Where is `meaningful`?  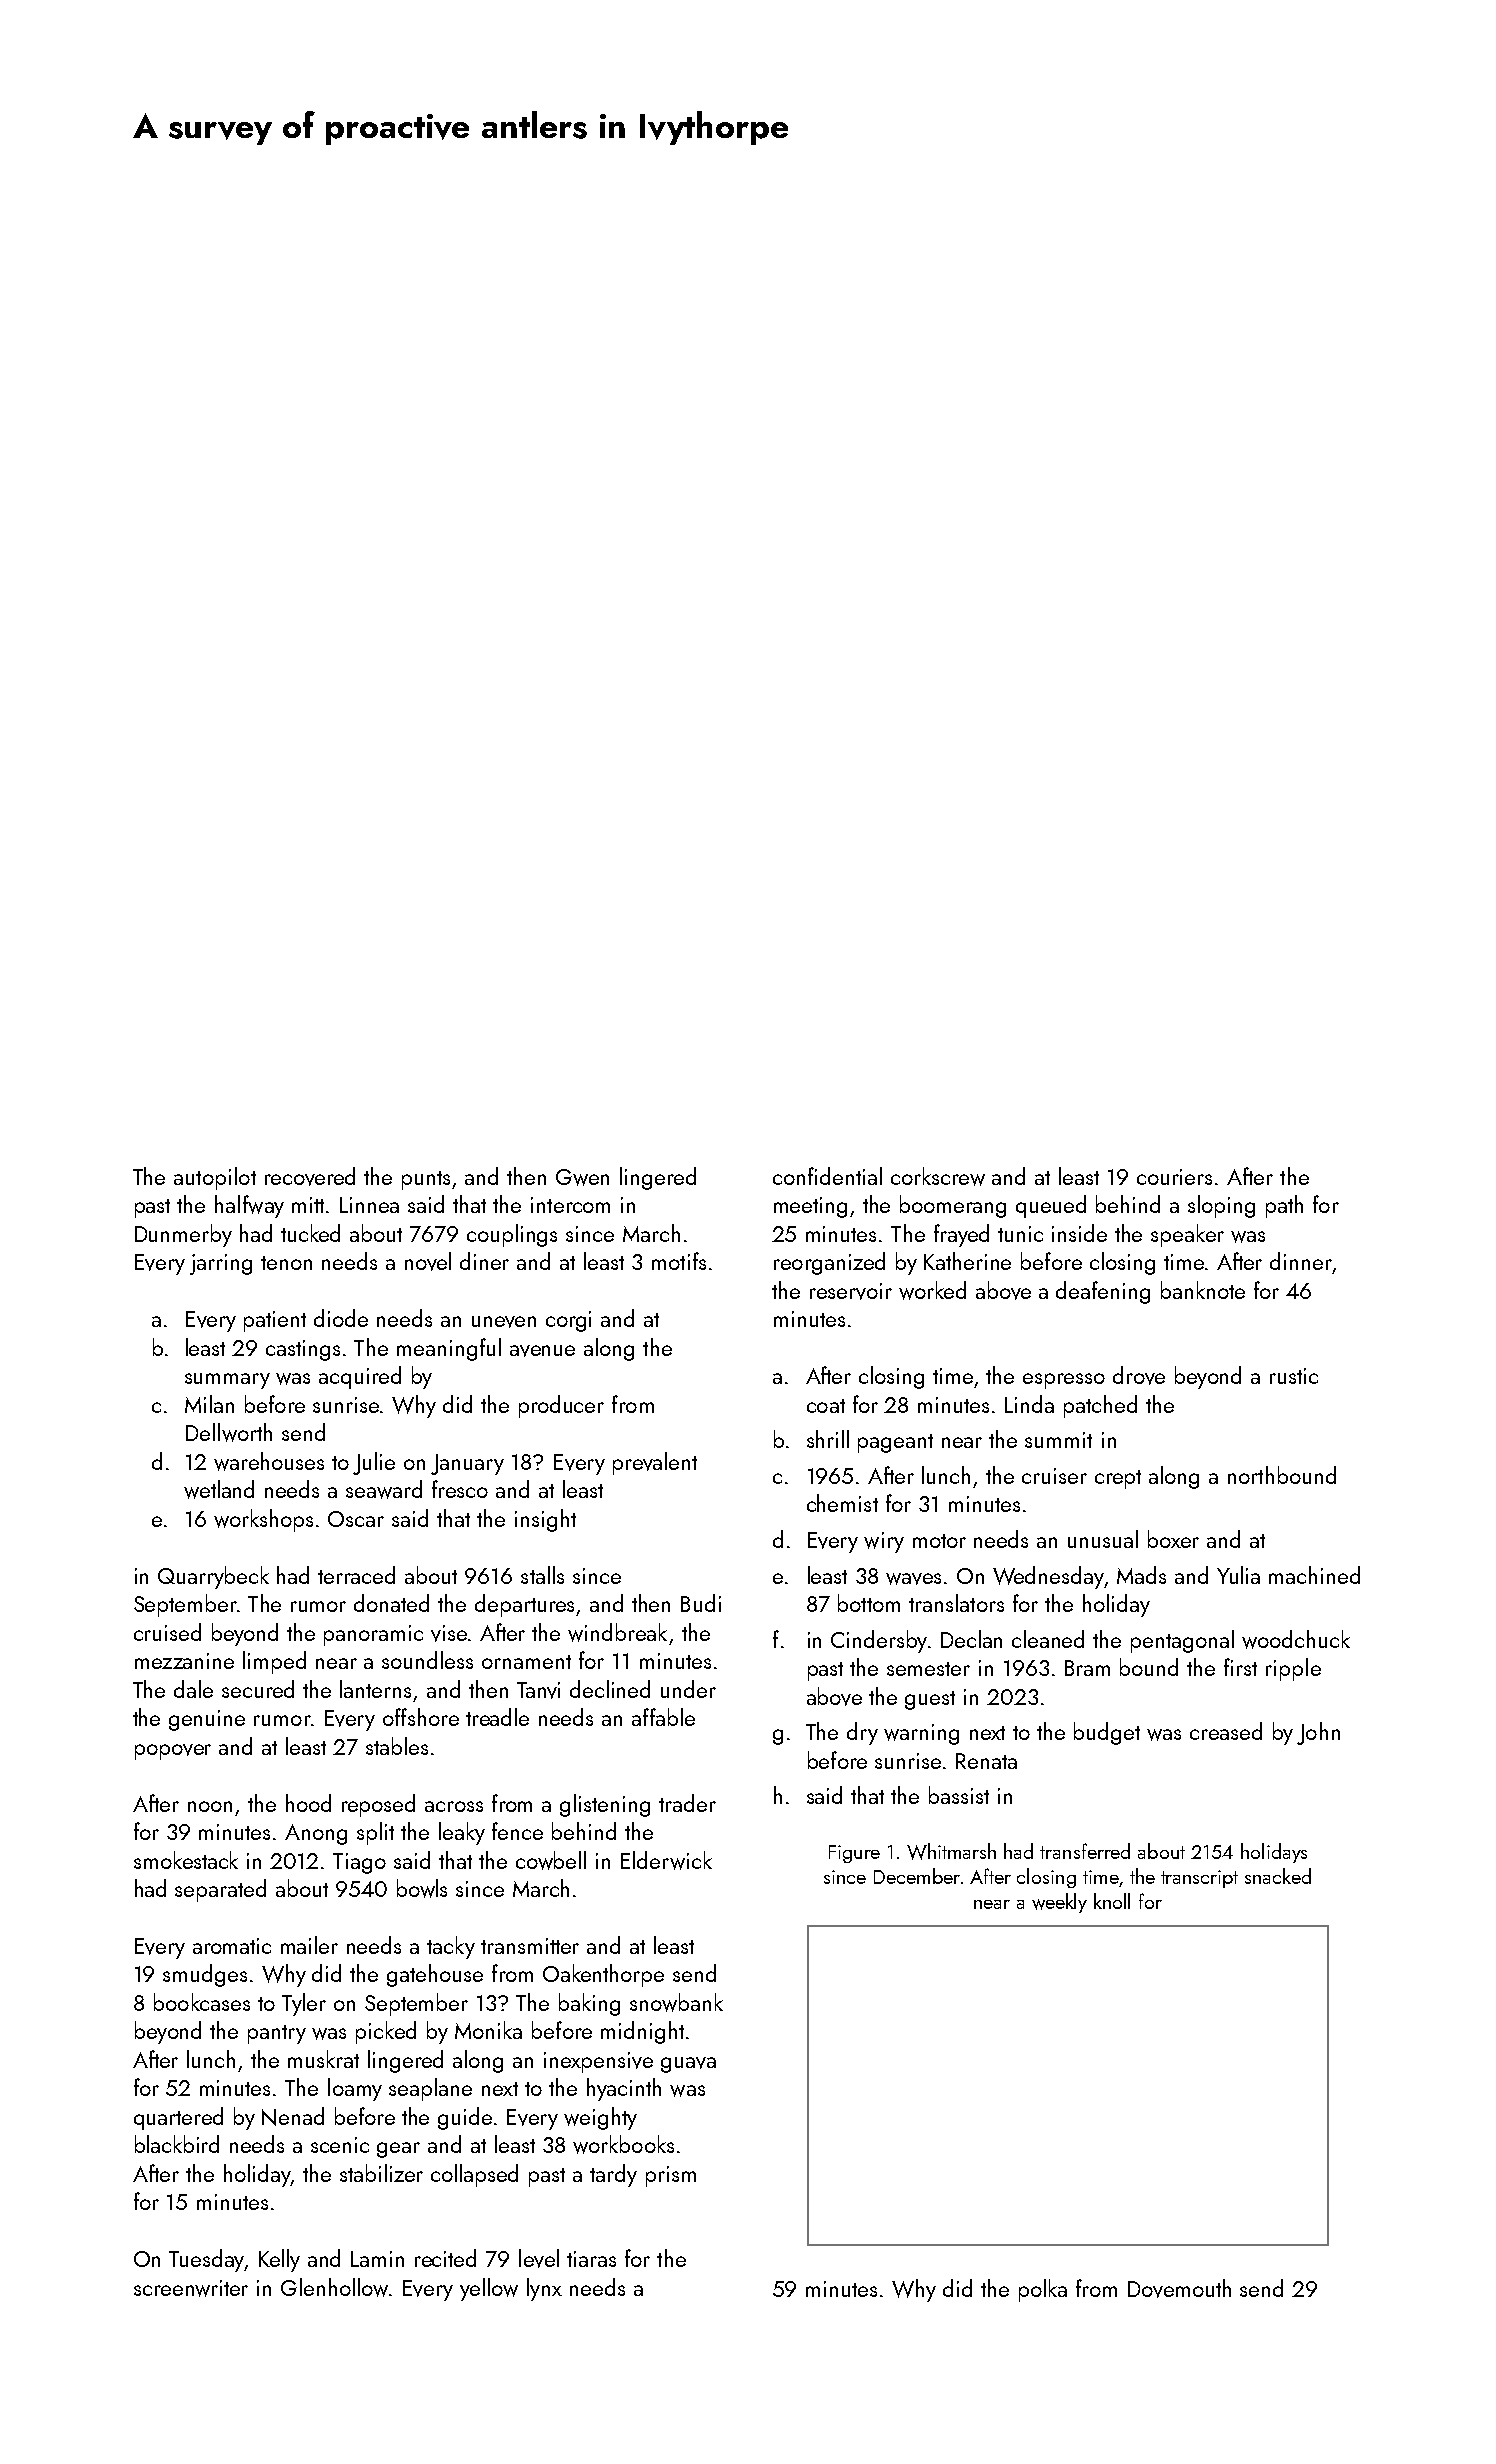 meaningful is located at coordinates (449, 1349).
